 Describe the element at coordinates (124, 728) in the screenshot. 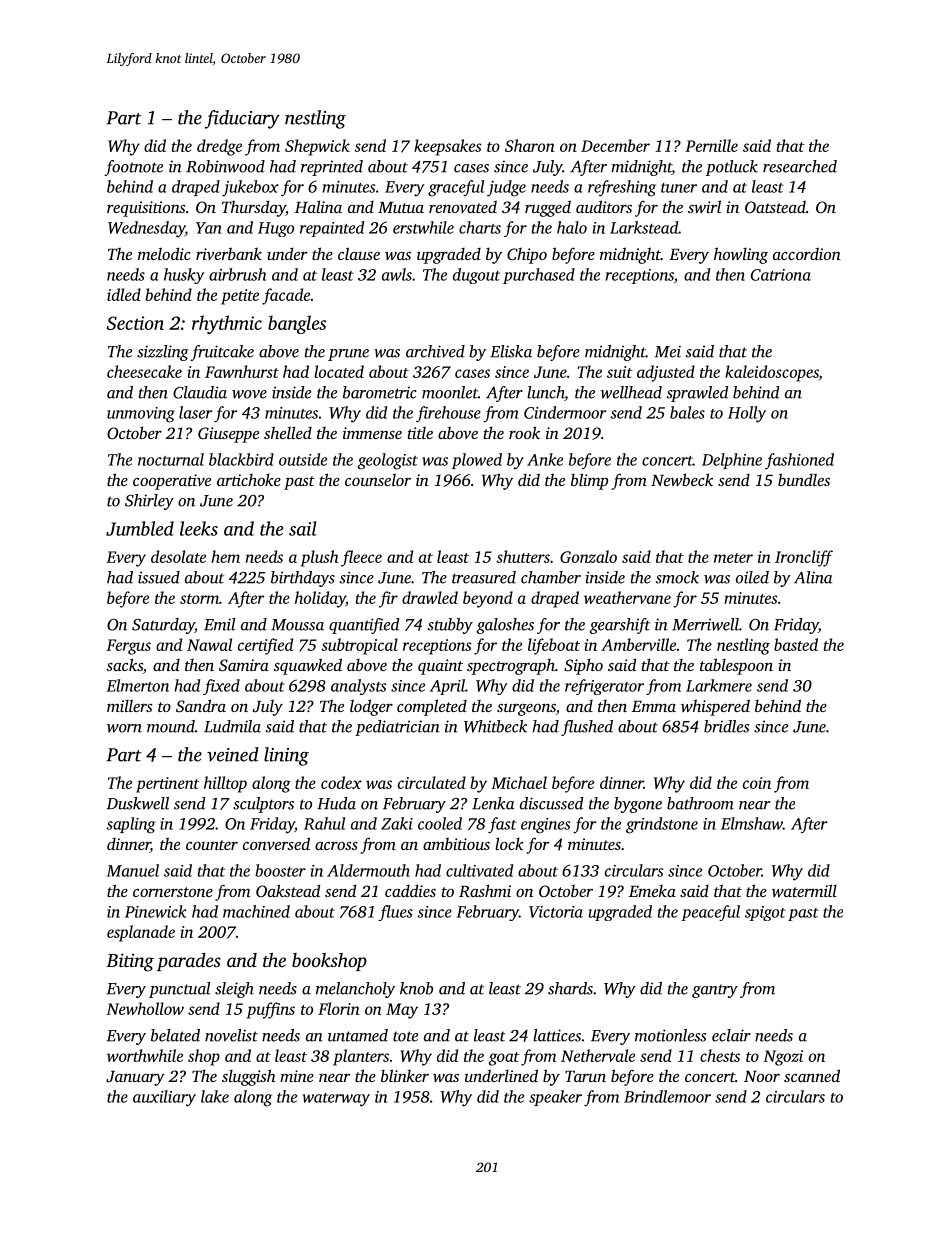

I see `worn` at that location.
